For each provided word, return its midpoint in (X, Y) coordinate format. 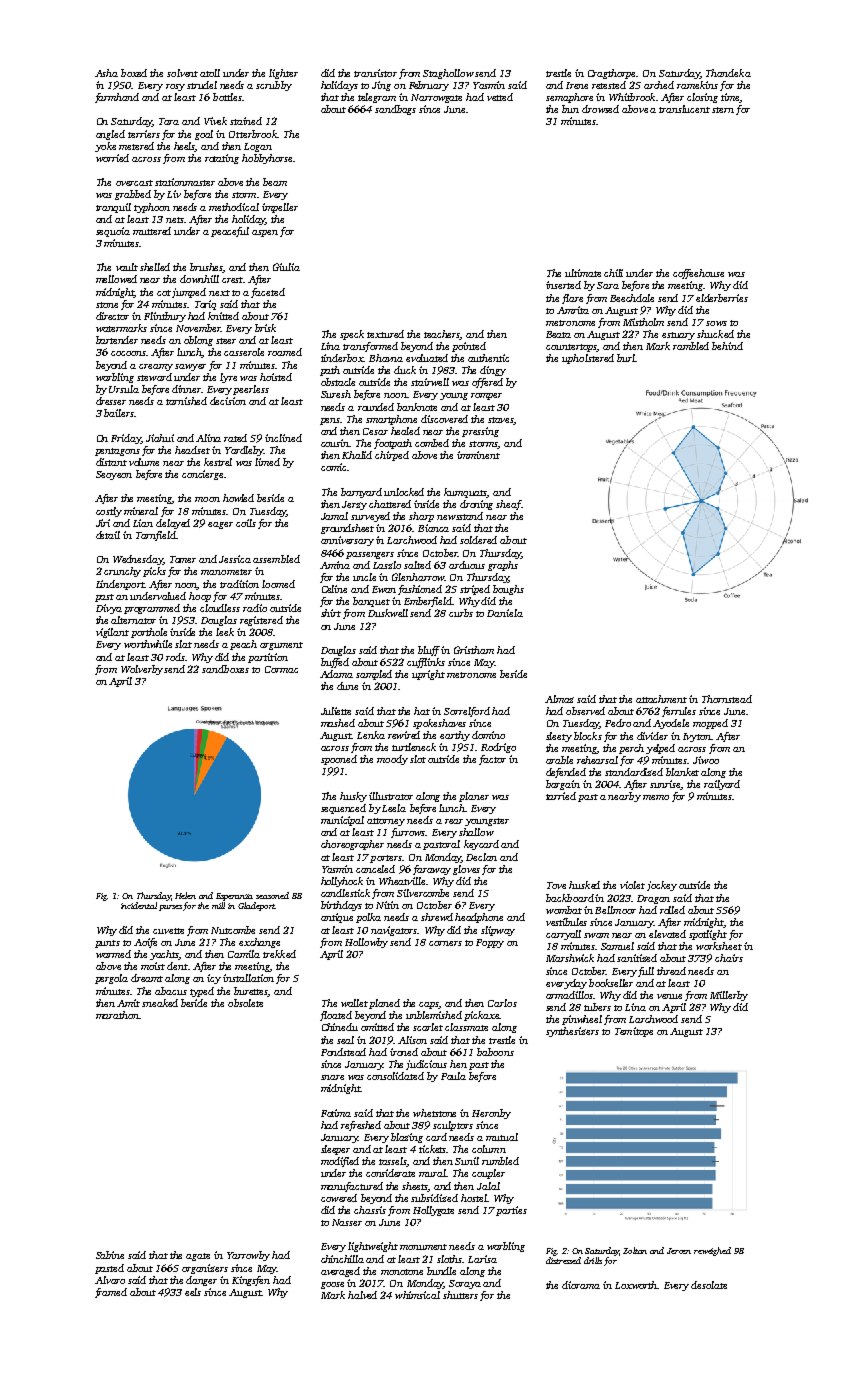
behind (727, 346)
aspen (265, 233)
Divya (109, 609)
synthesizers (572, 1032)
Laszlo (387, 565)
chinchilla (342, 1259)
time (730, 98)
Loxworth (636, 1285)
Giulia (286, 267)
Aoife (145, 943)
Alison (412, 1040)
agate (198, 1257)
